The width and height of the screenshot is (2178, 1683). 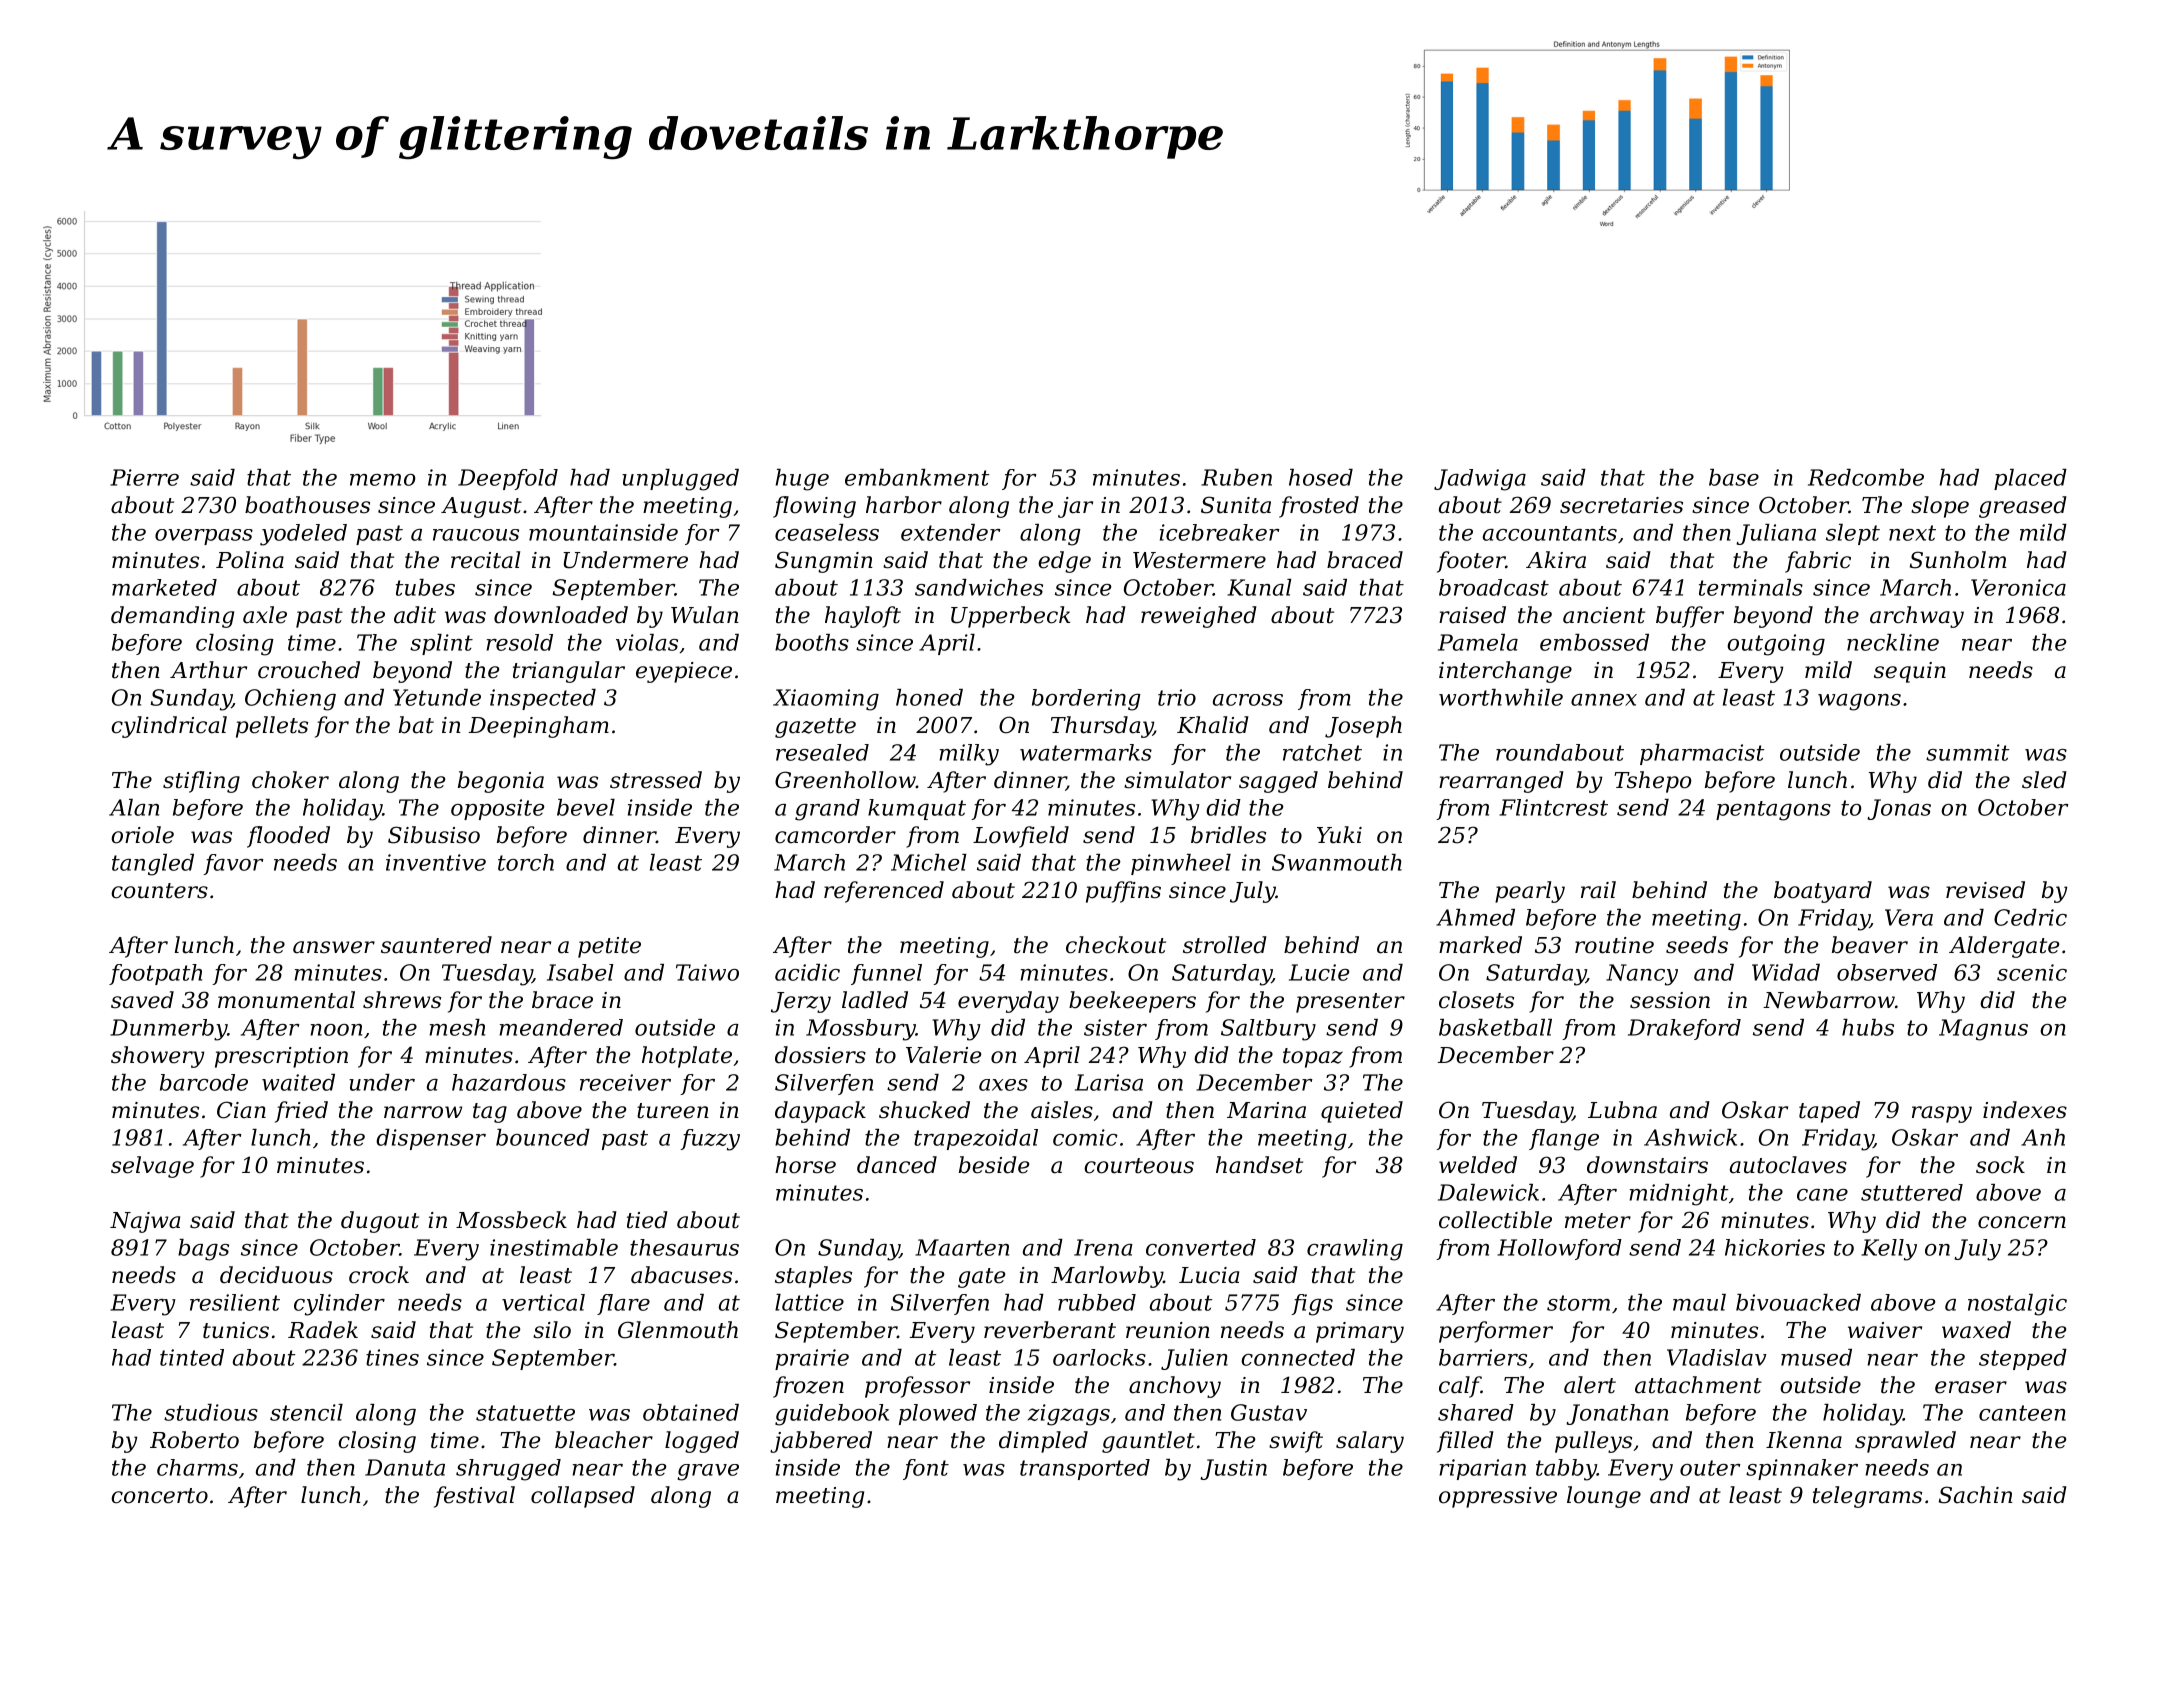 I want to click on sauntered, so click(x=436, y=945).
